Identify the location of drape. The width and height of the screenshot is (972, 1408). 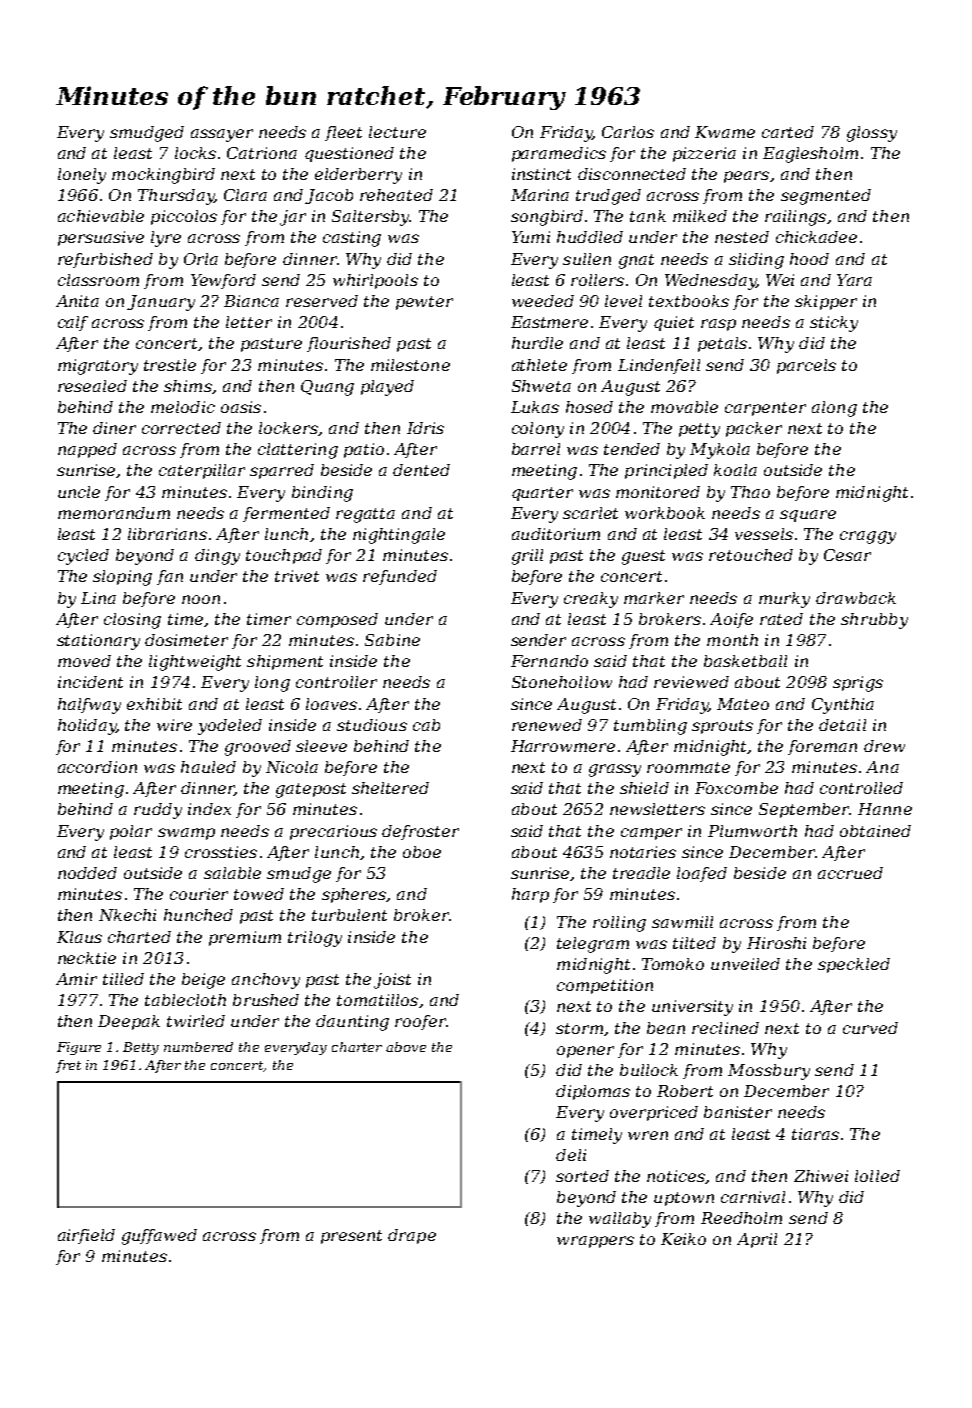
(412, 1236).
